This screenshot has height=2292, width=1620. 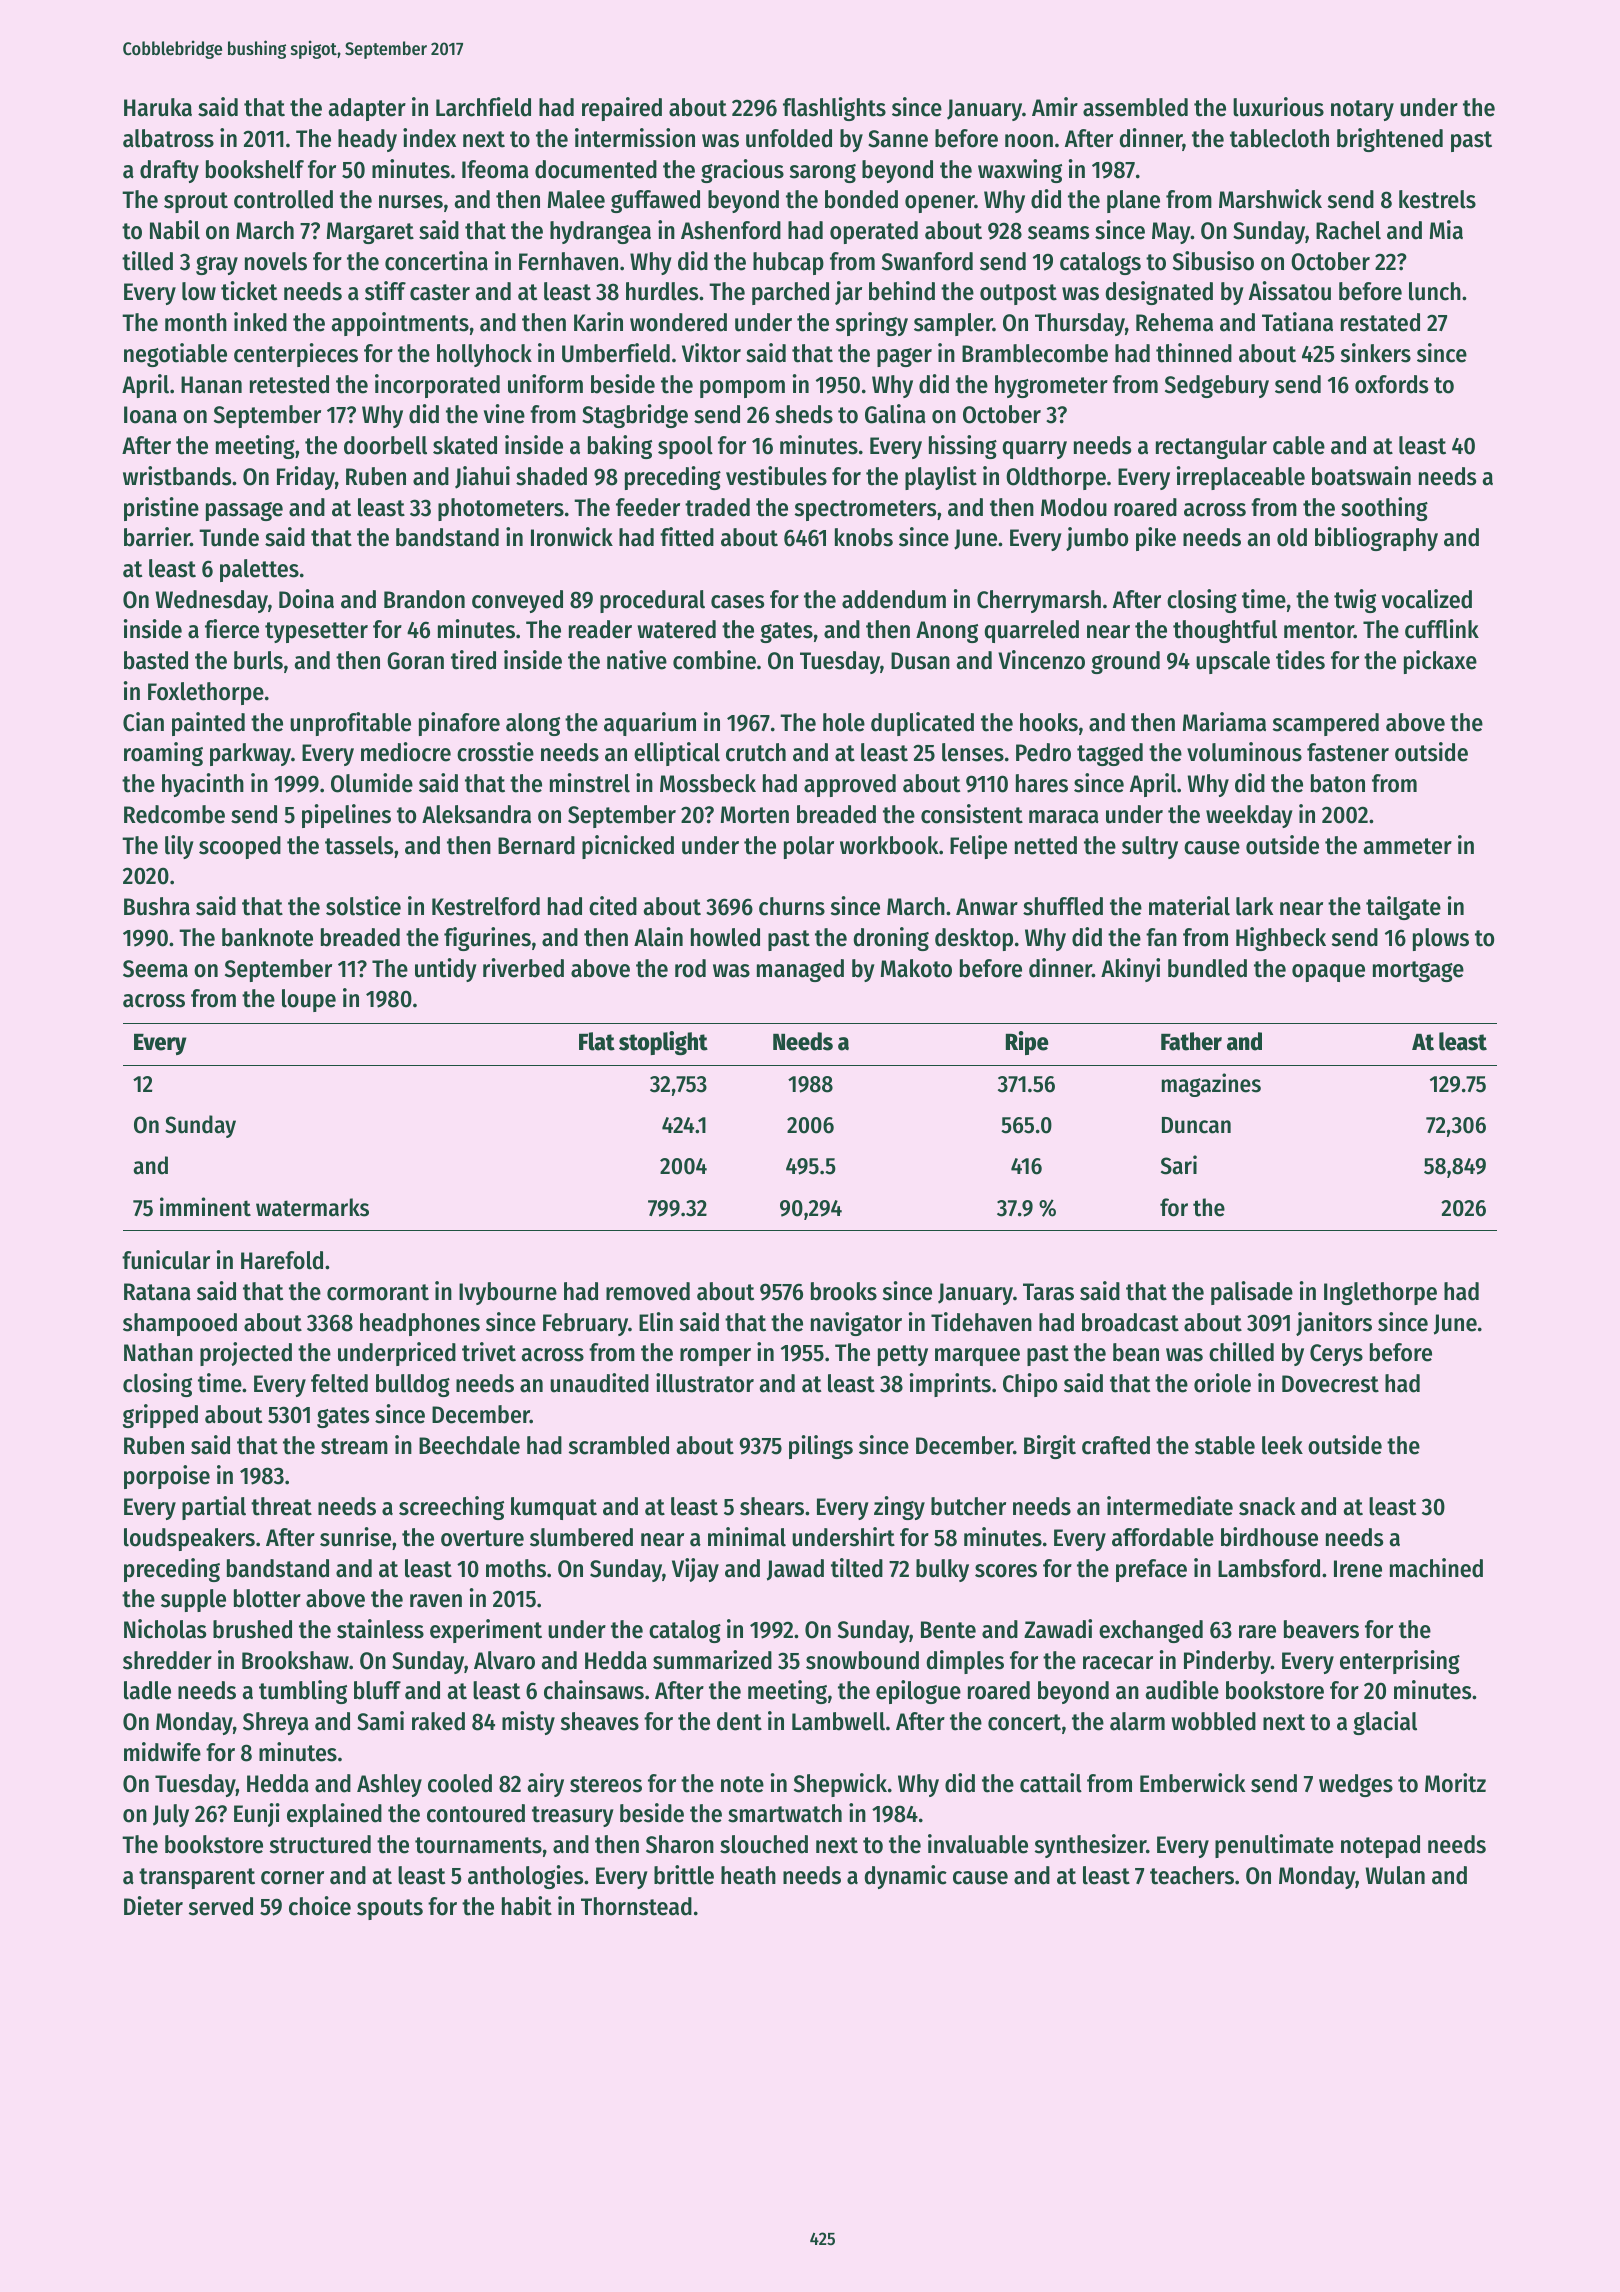 What do you see at coordinates (764, 1844) in the screenshot?
I see `slouched` at bounding box center [764, 1844].
